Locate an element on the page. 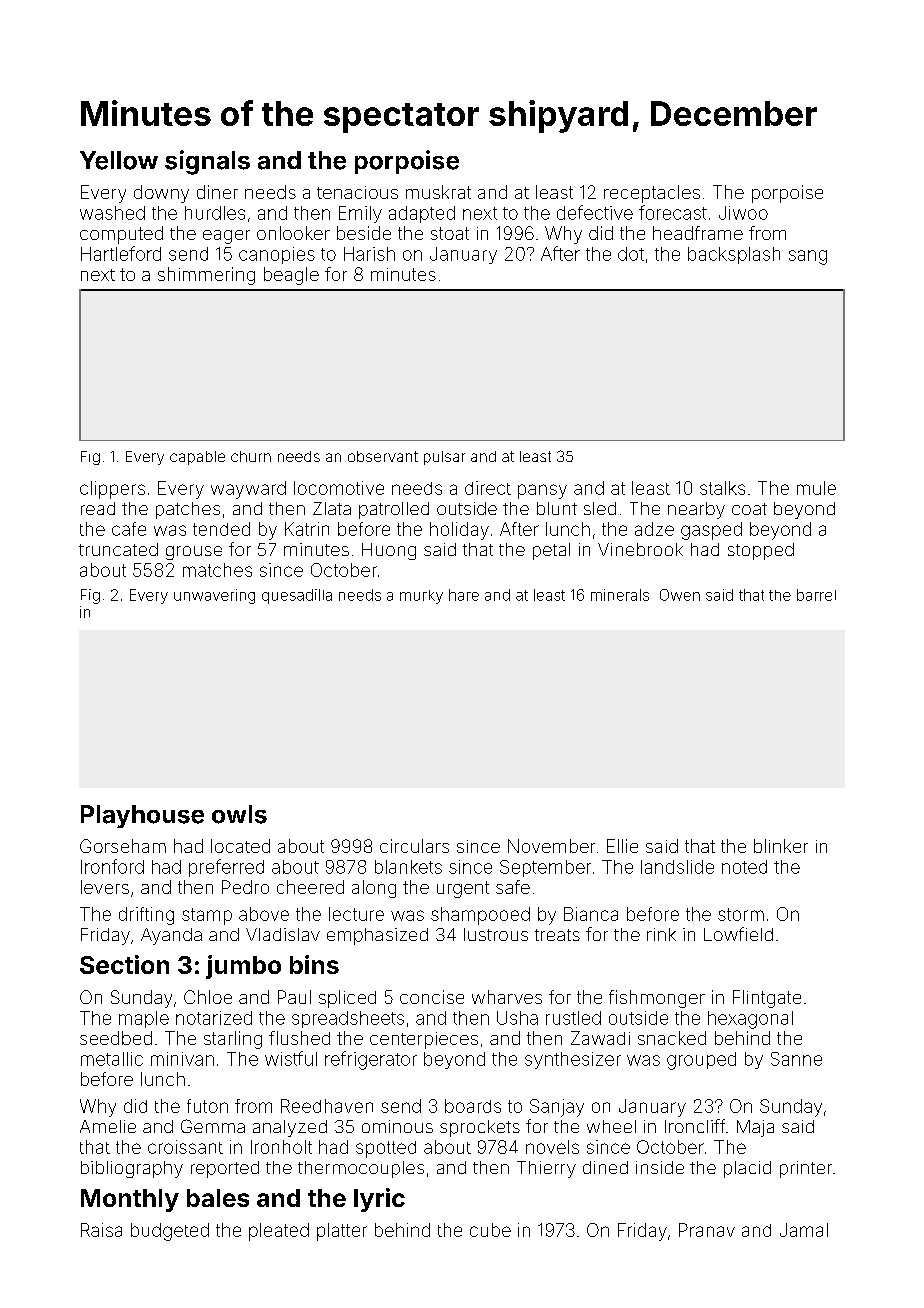 The image size is (924, 1308). Jiwoo is located at coordinates (743, 213).
